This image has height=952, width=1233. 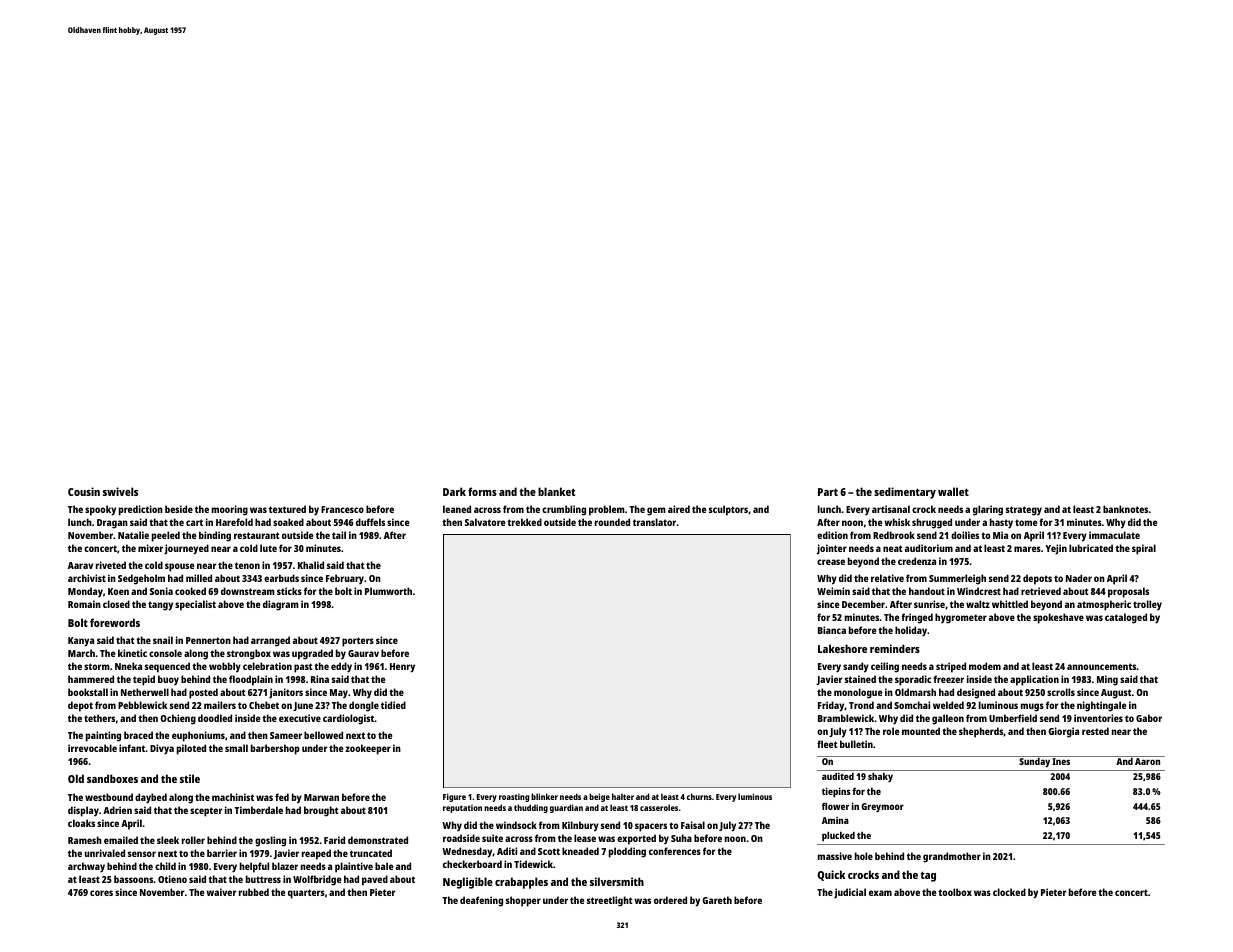 I want to click on tethers, so click(x=99, y=718).
